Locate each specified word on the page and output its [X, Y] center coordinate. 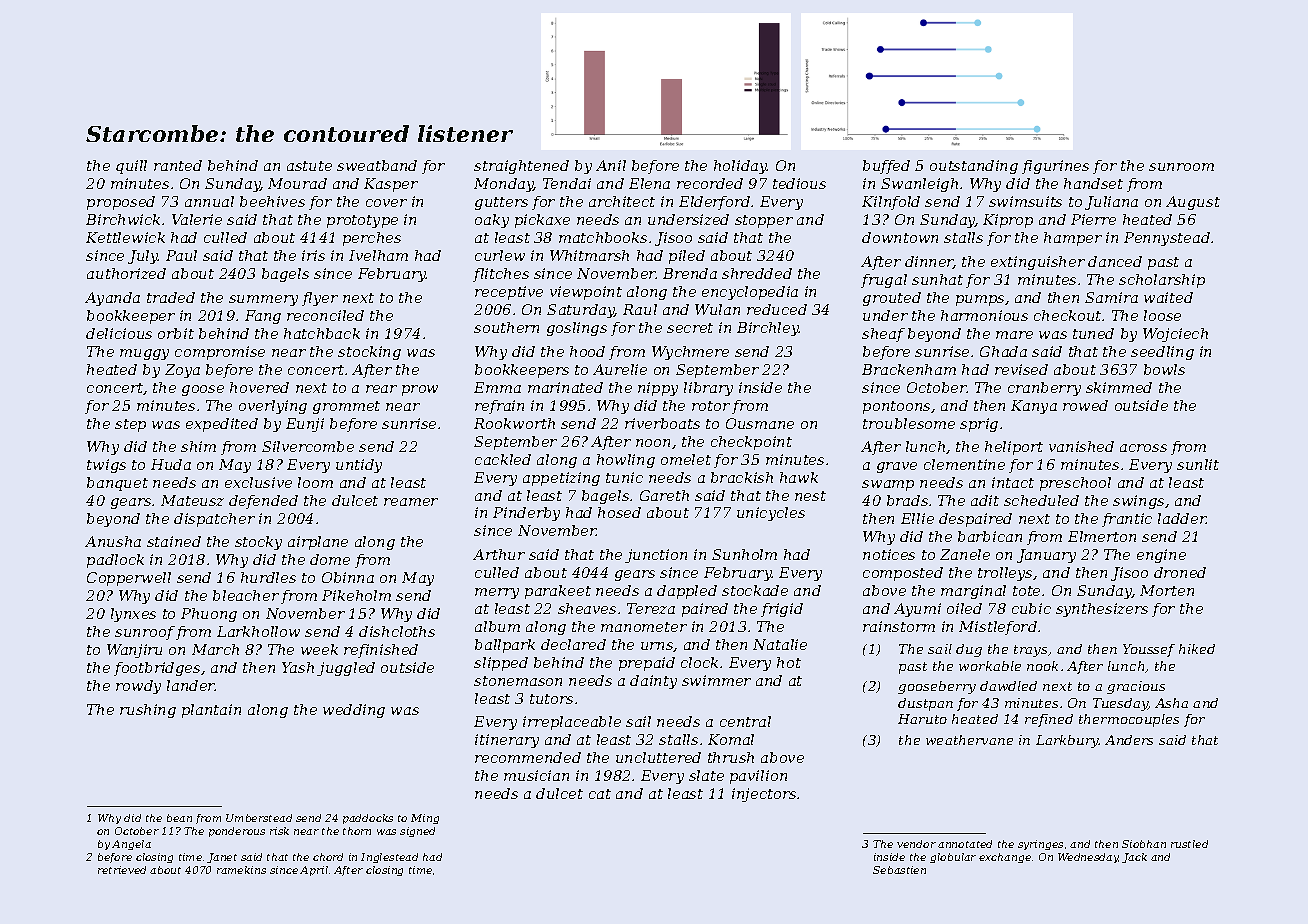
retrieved [122, 870]
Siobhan [1144, 844]
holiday [740, 167]
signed [417, 832]
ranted [178, 165]
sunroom [1181, 167]
